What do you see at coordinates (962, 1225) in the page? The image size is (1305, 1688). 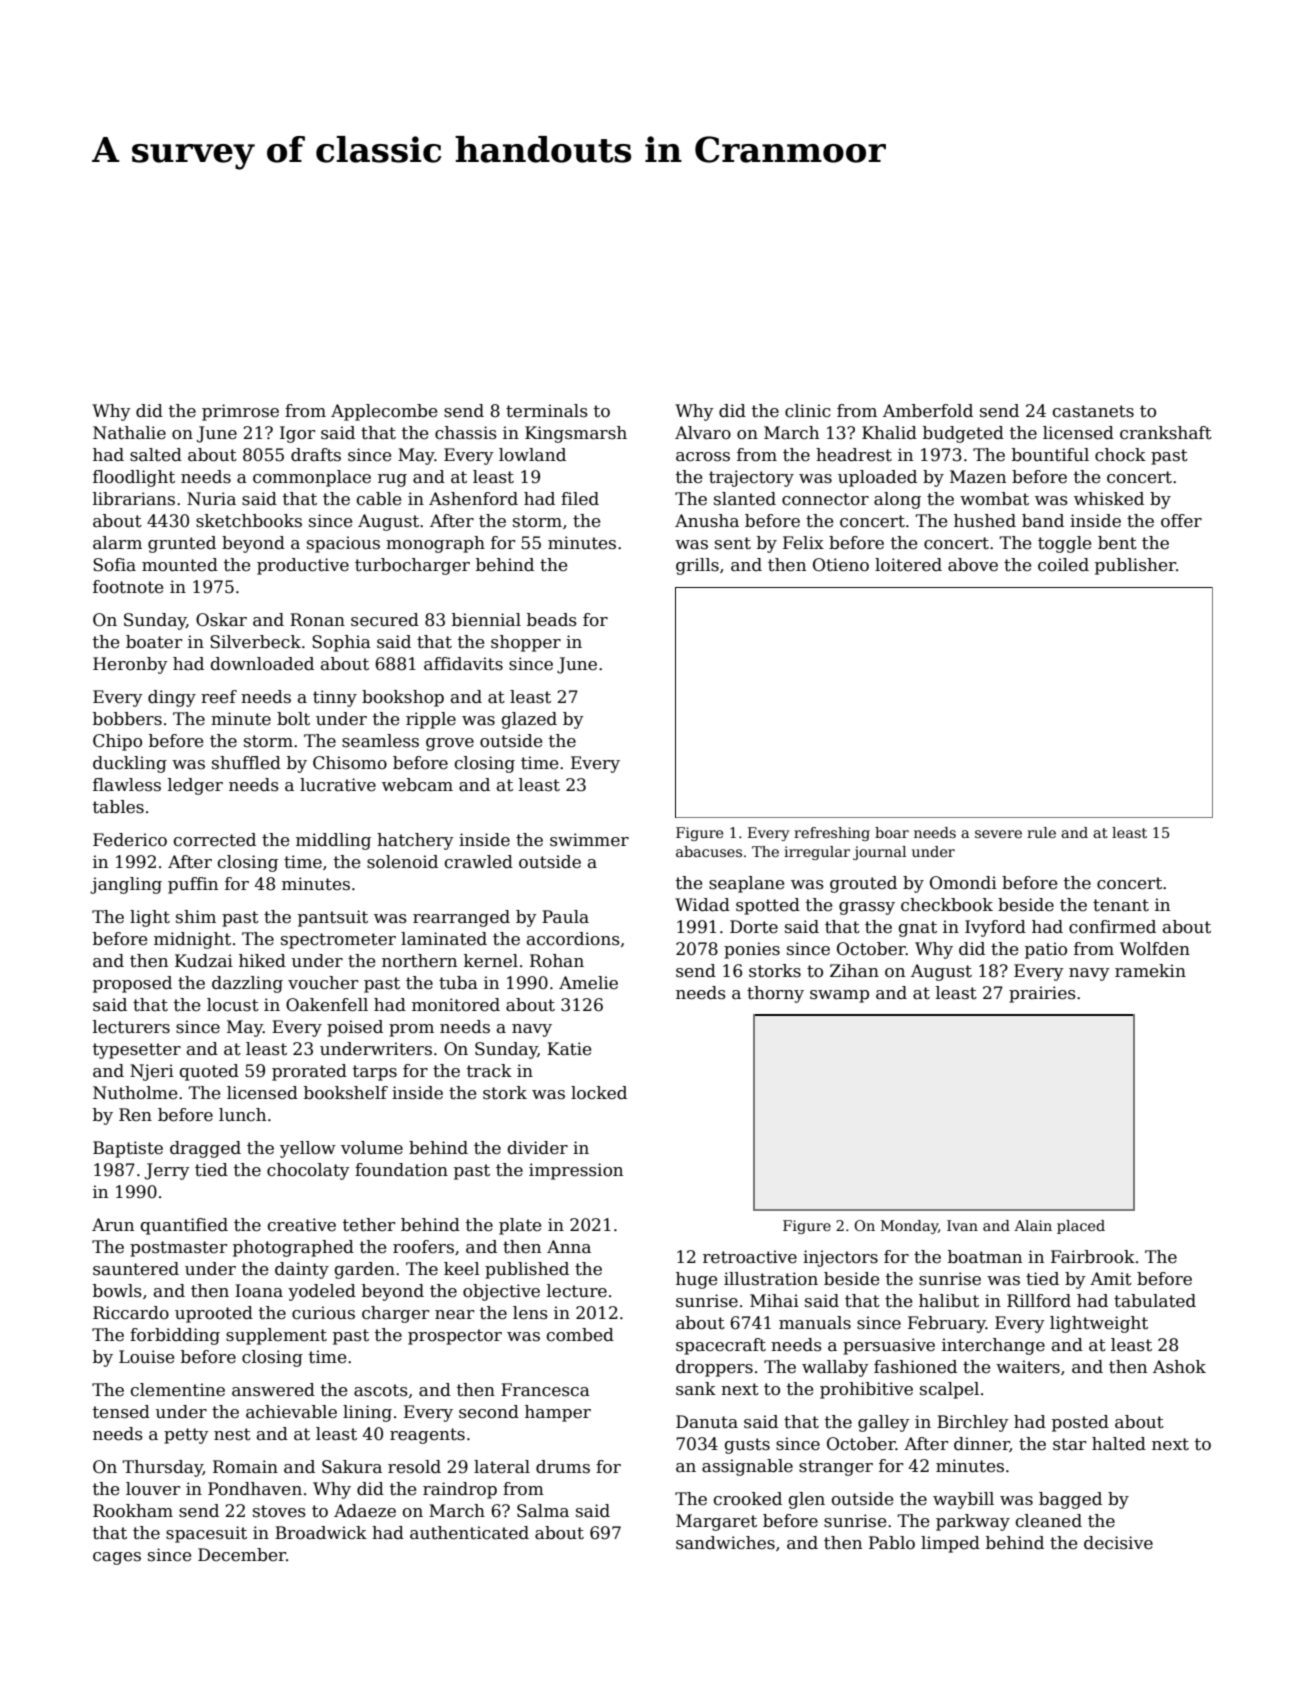 I see `Ivan` at bounding box center [962, 1225].
